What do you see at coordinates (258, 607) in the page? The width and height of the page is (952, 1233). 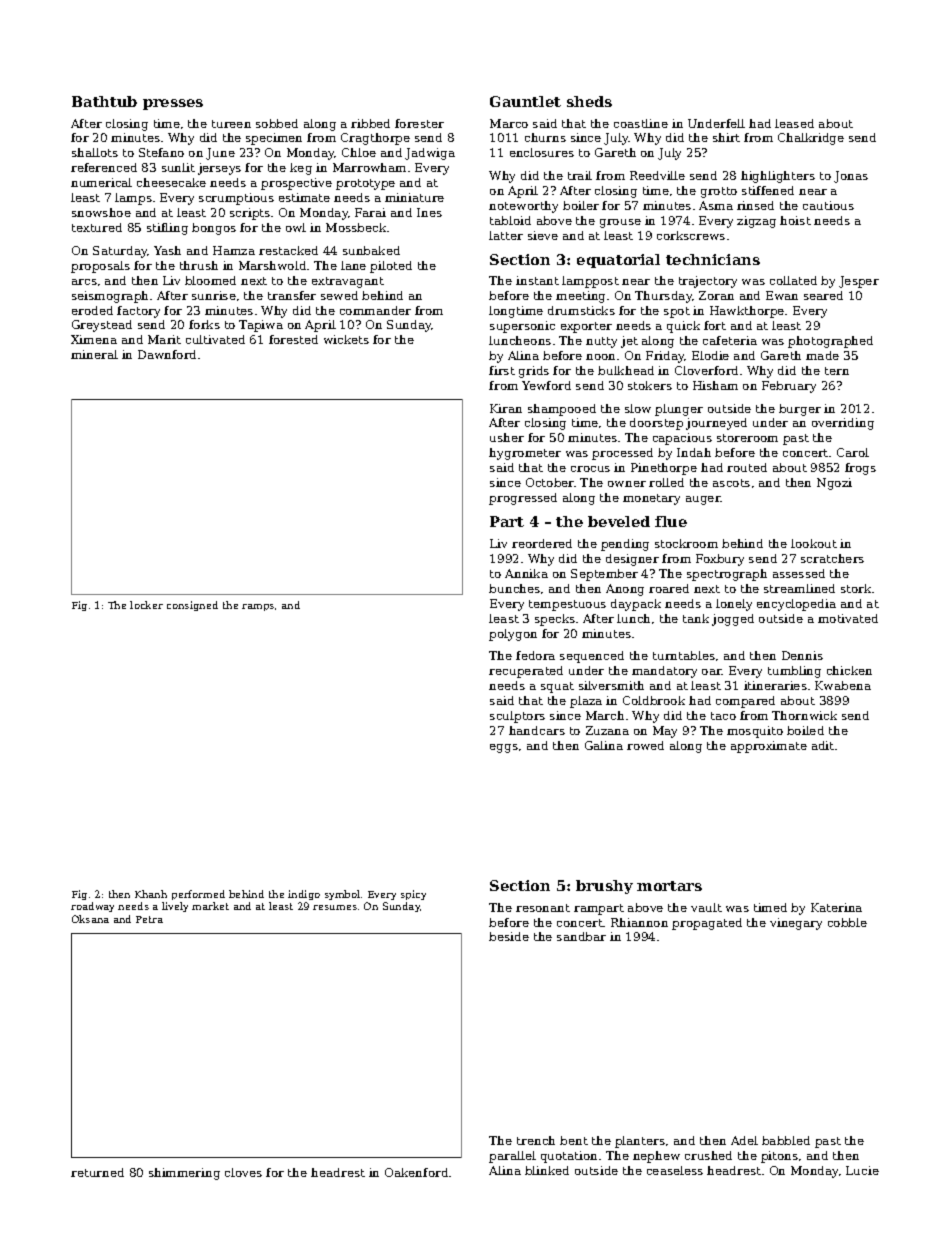 I see `ramps` at bounding box center [258, 607].
